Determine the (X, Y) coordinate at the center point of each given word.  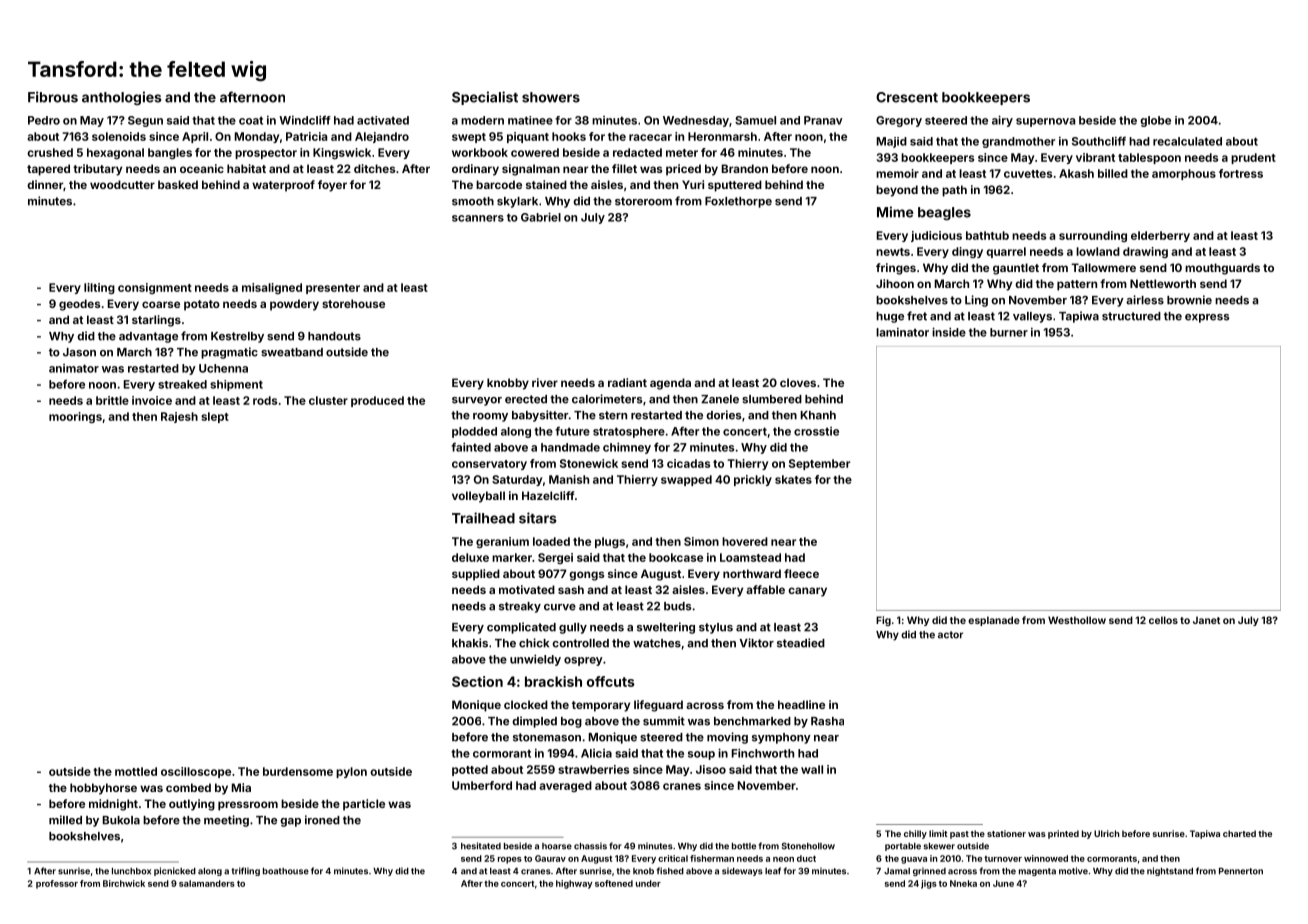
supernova (1045, 122)
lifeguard (658, 706)
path (954, 191)
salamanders (207, 883)
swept (469, 138)
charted (1239, 833)
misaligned (272, 288)
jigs (929, 884)
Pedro (44, 120)
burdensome (298, 771)
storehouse (353, 303)
